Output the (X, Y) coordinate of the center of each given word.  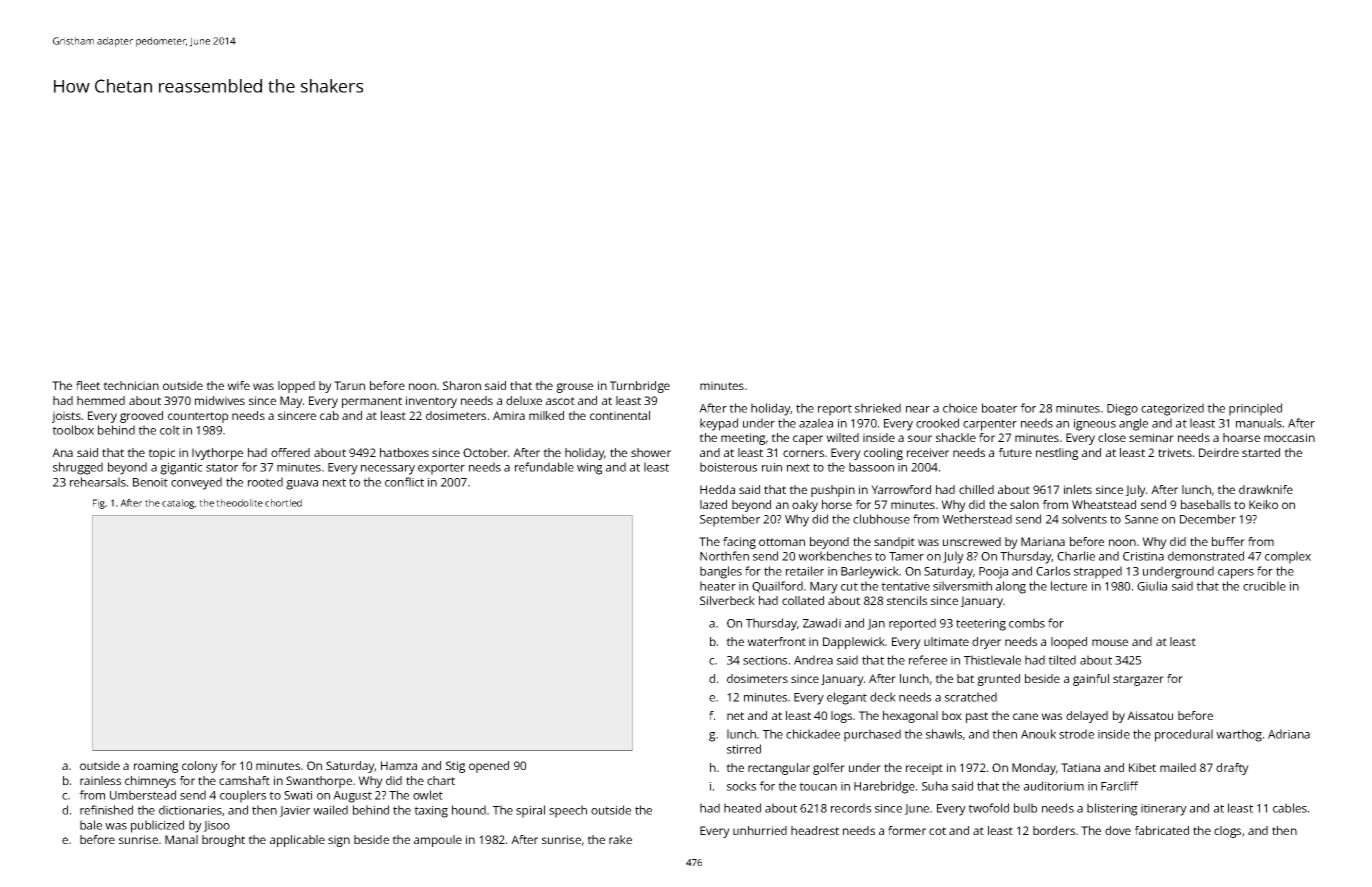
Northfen (724, 556)
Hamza (399, 765)
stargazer (1138, 680)
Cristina (1143, 556)
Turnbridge (640, 387)
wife (238, 385)
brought (223, 841)
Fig (99, 504)
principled (1255, 409)
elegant (847, 698)
